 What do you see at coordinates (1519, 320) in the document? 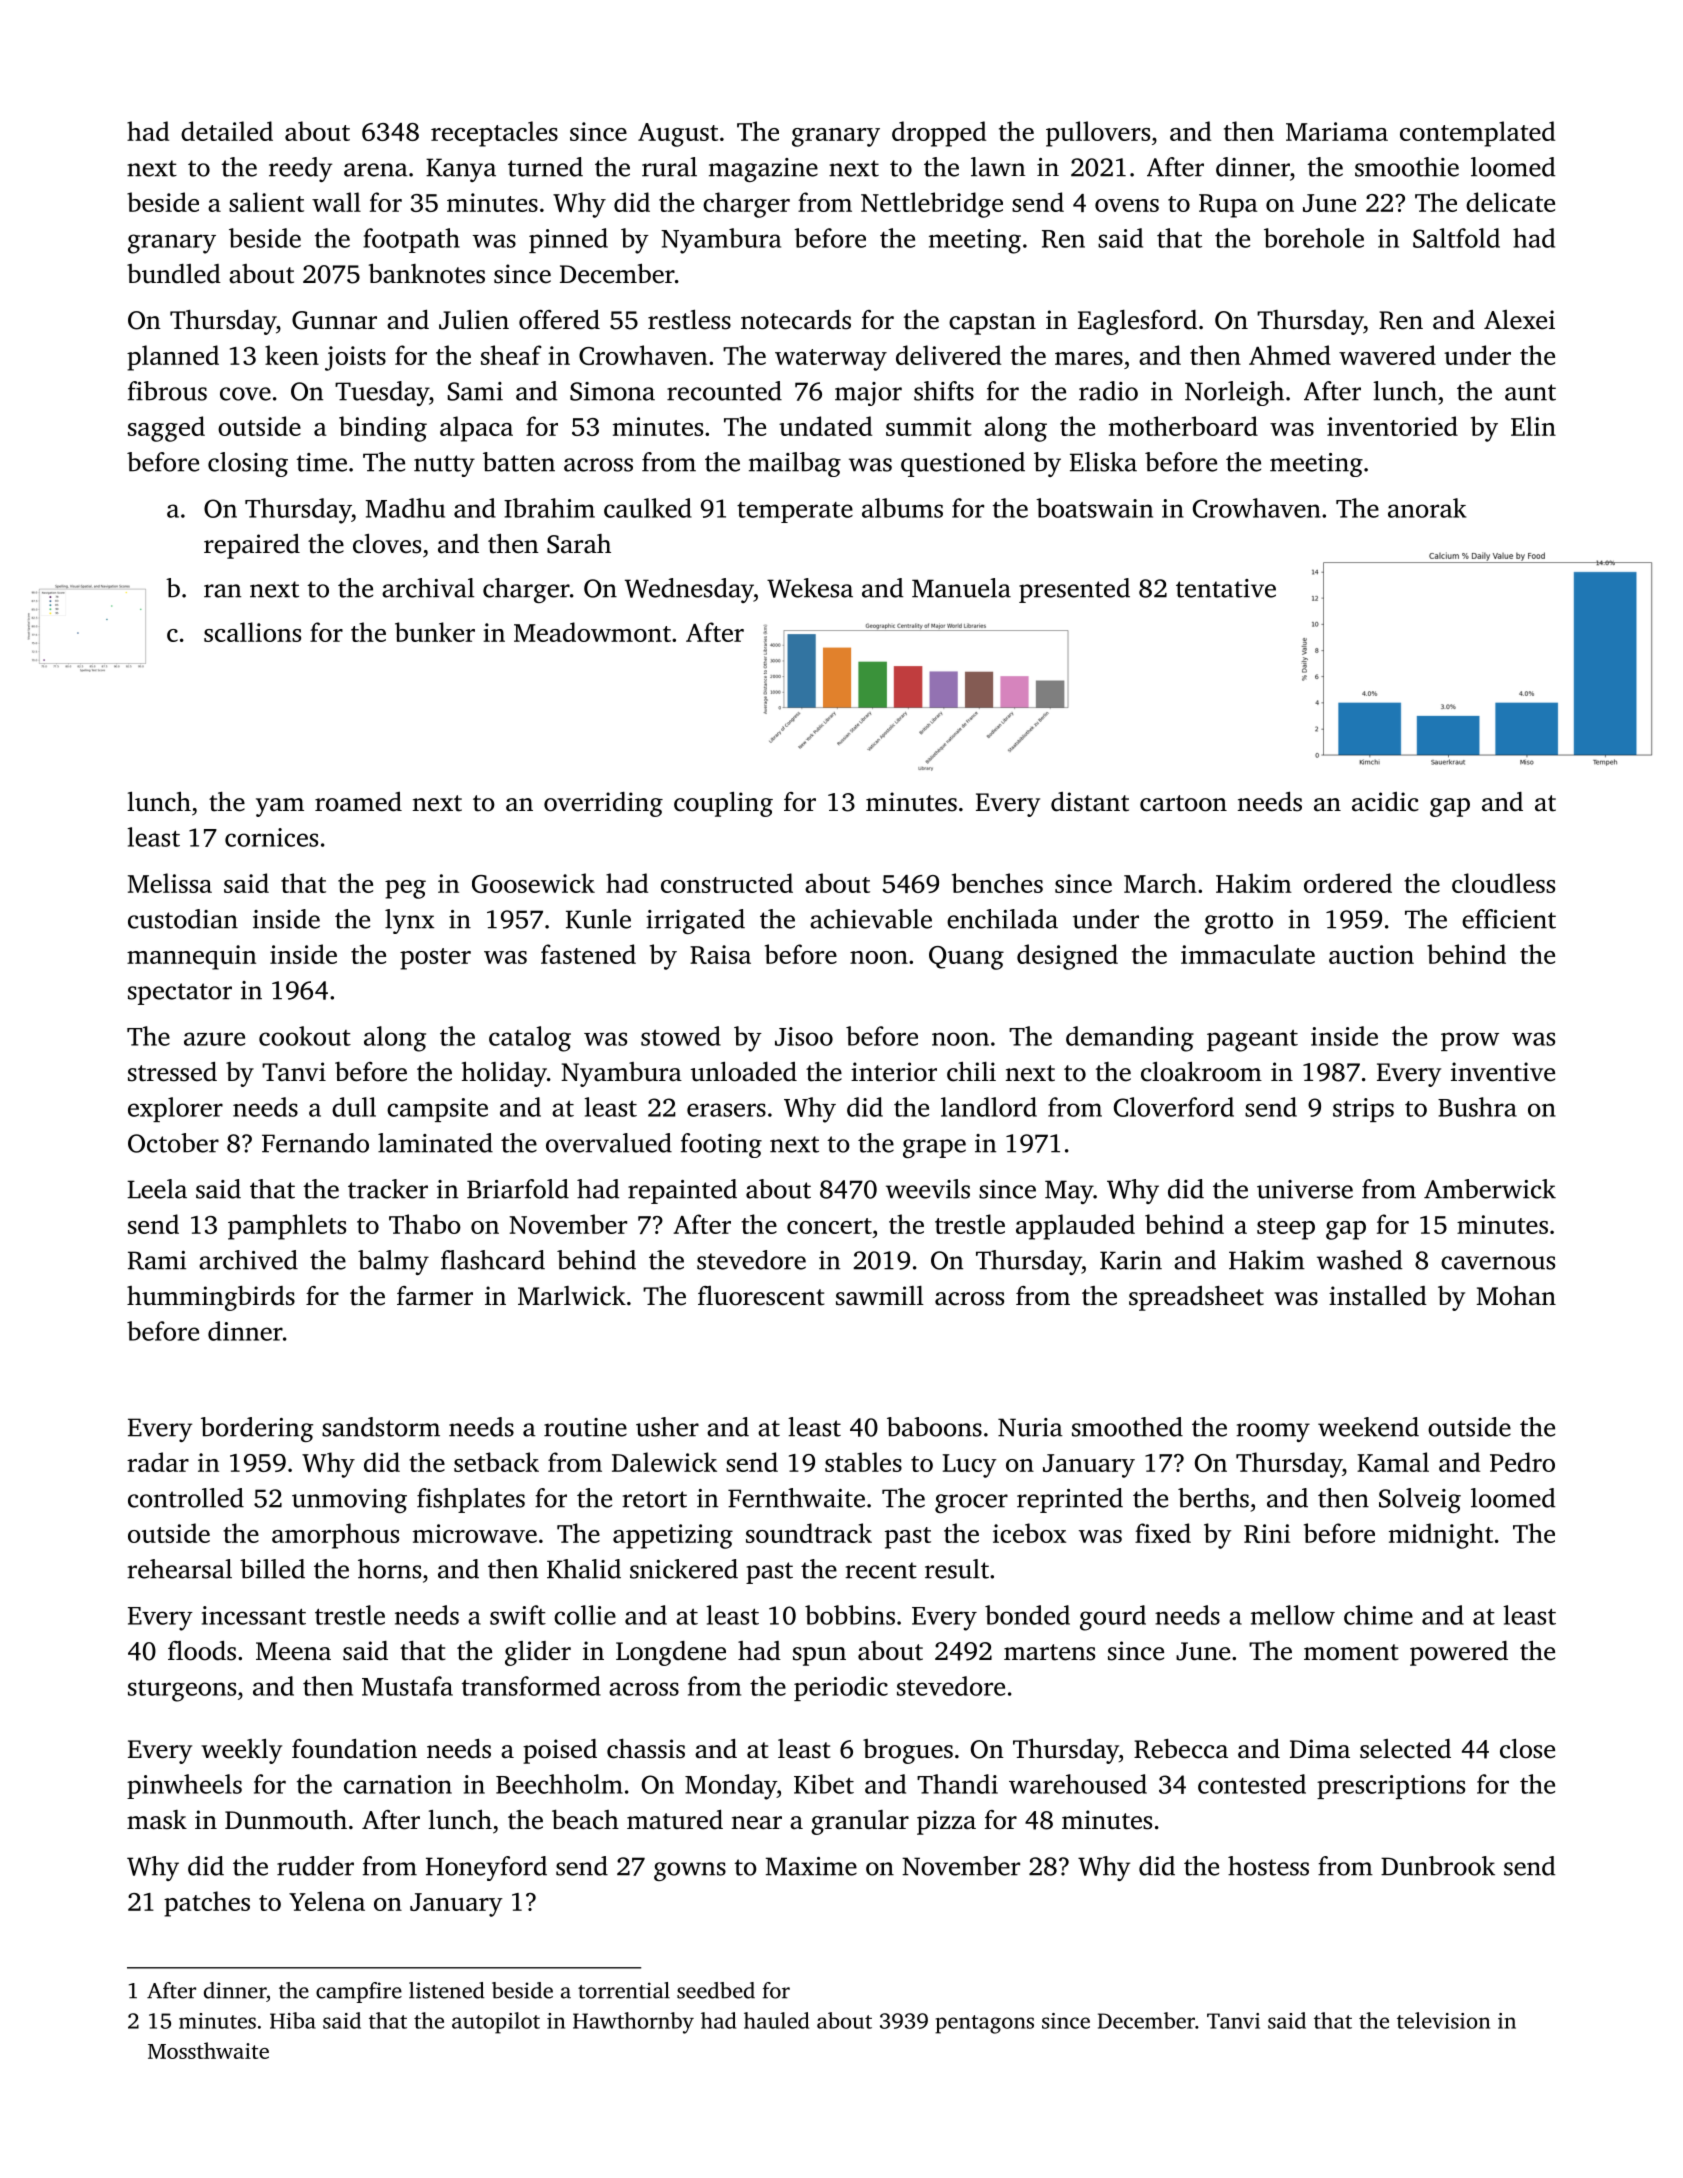
I see `Alexei` at bounding box center [1519, 320].
